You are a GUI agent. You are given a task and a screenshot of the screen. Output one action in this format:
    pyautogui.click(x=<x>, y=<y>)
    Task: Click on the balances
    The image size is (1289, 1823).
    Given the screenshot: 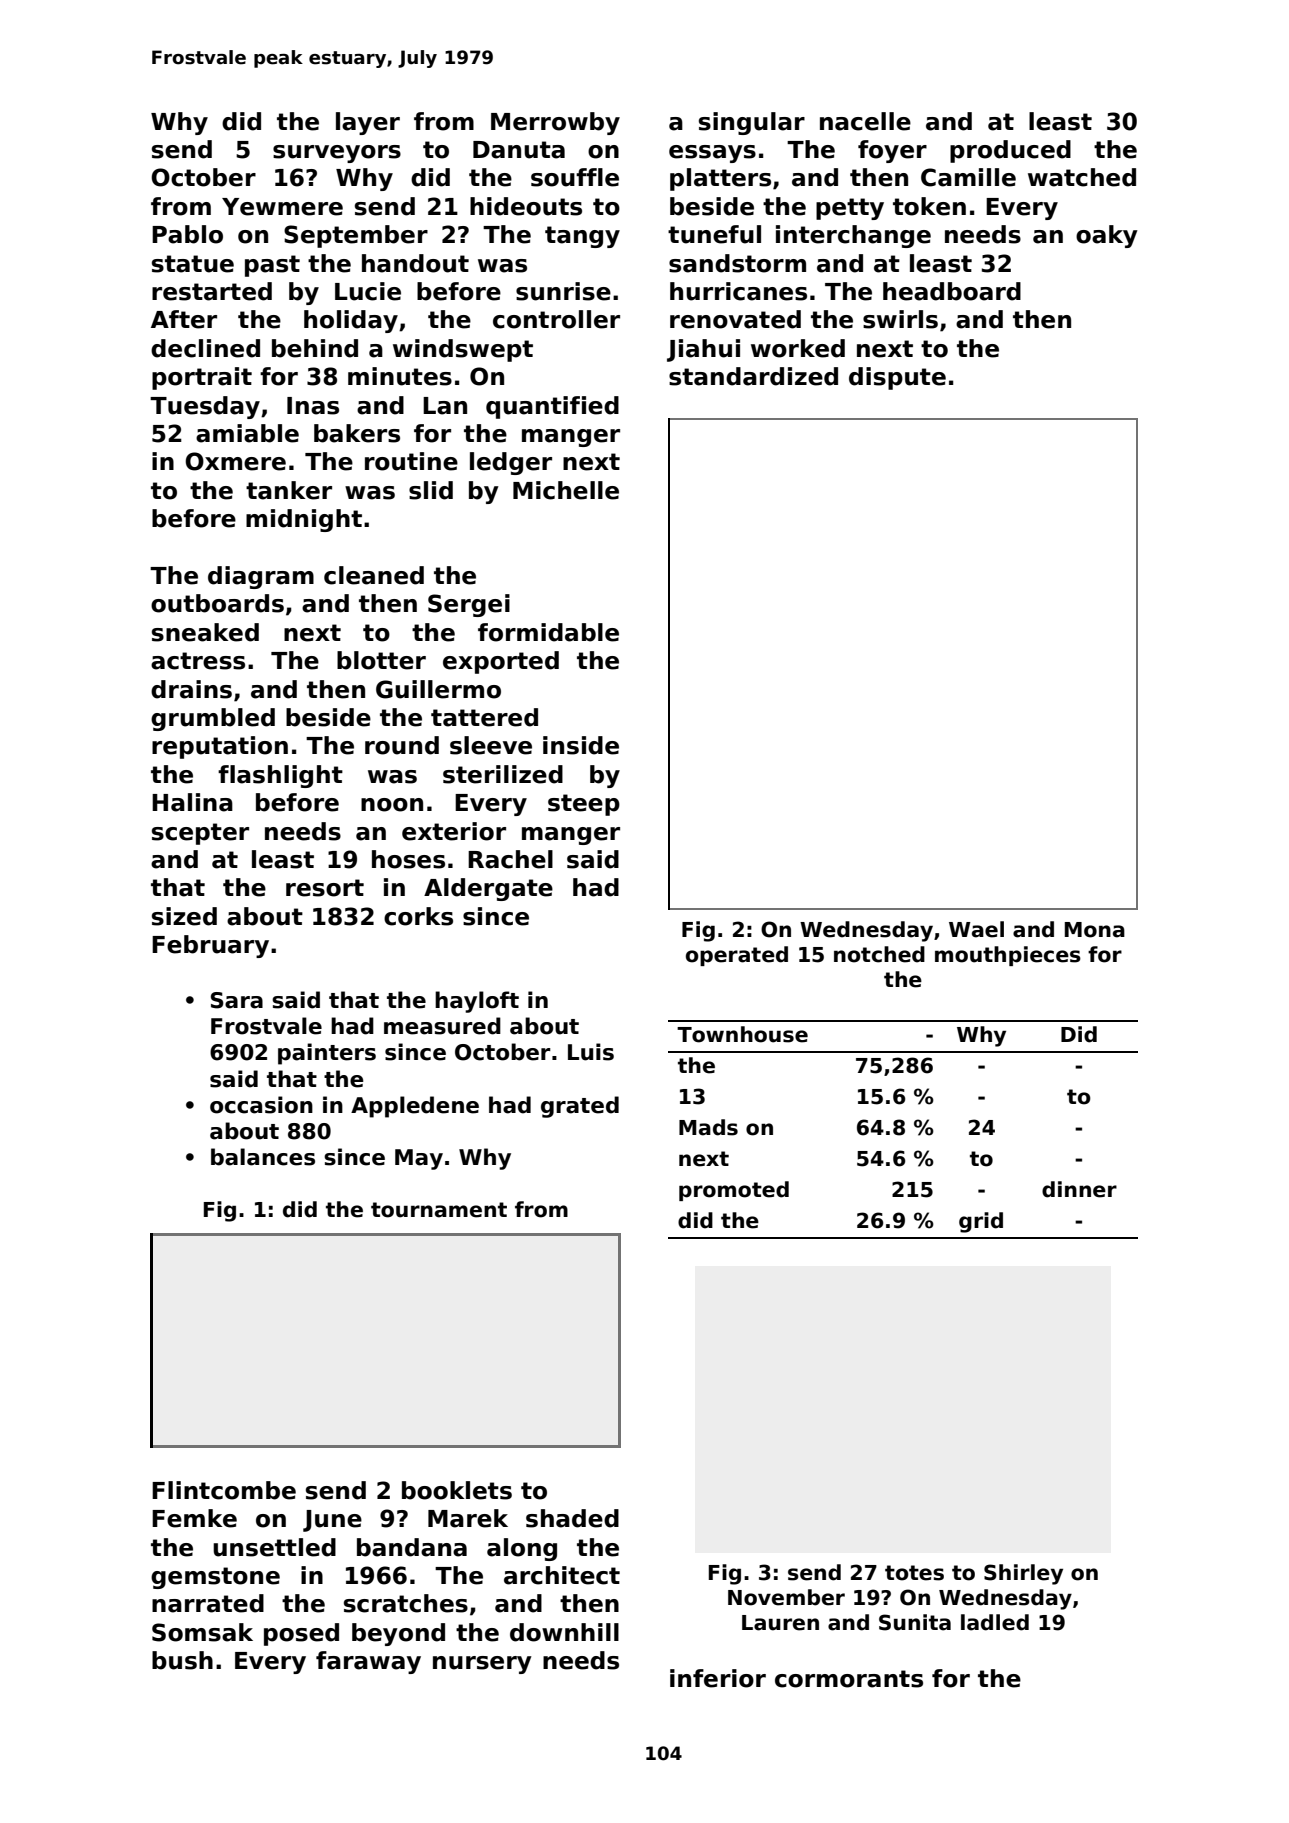 What is the action you would take?
    pyautogui.click(x=263, y=1157)
